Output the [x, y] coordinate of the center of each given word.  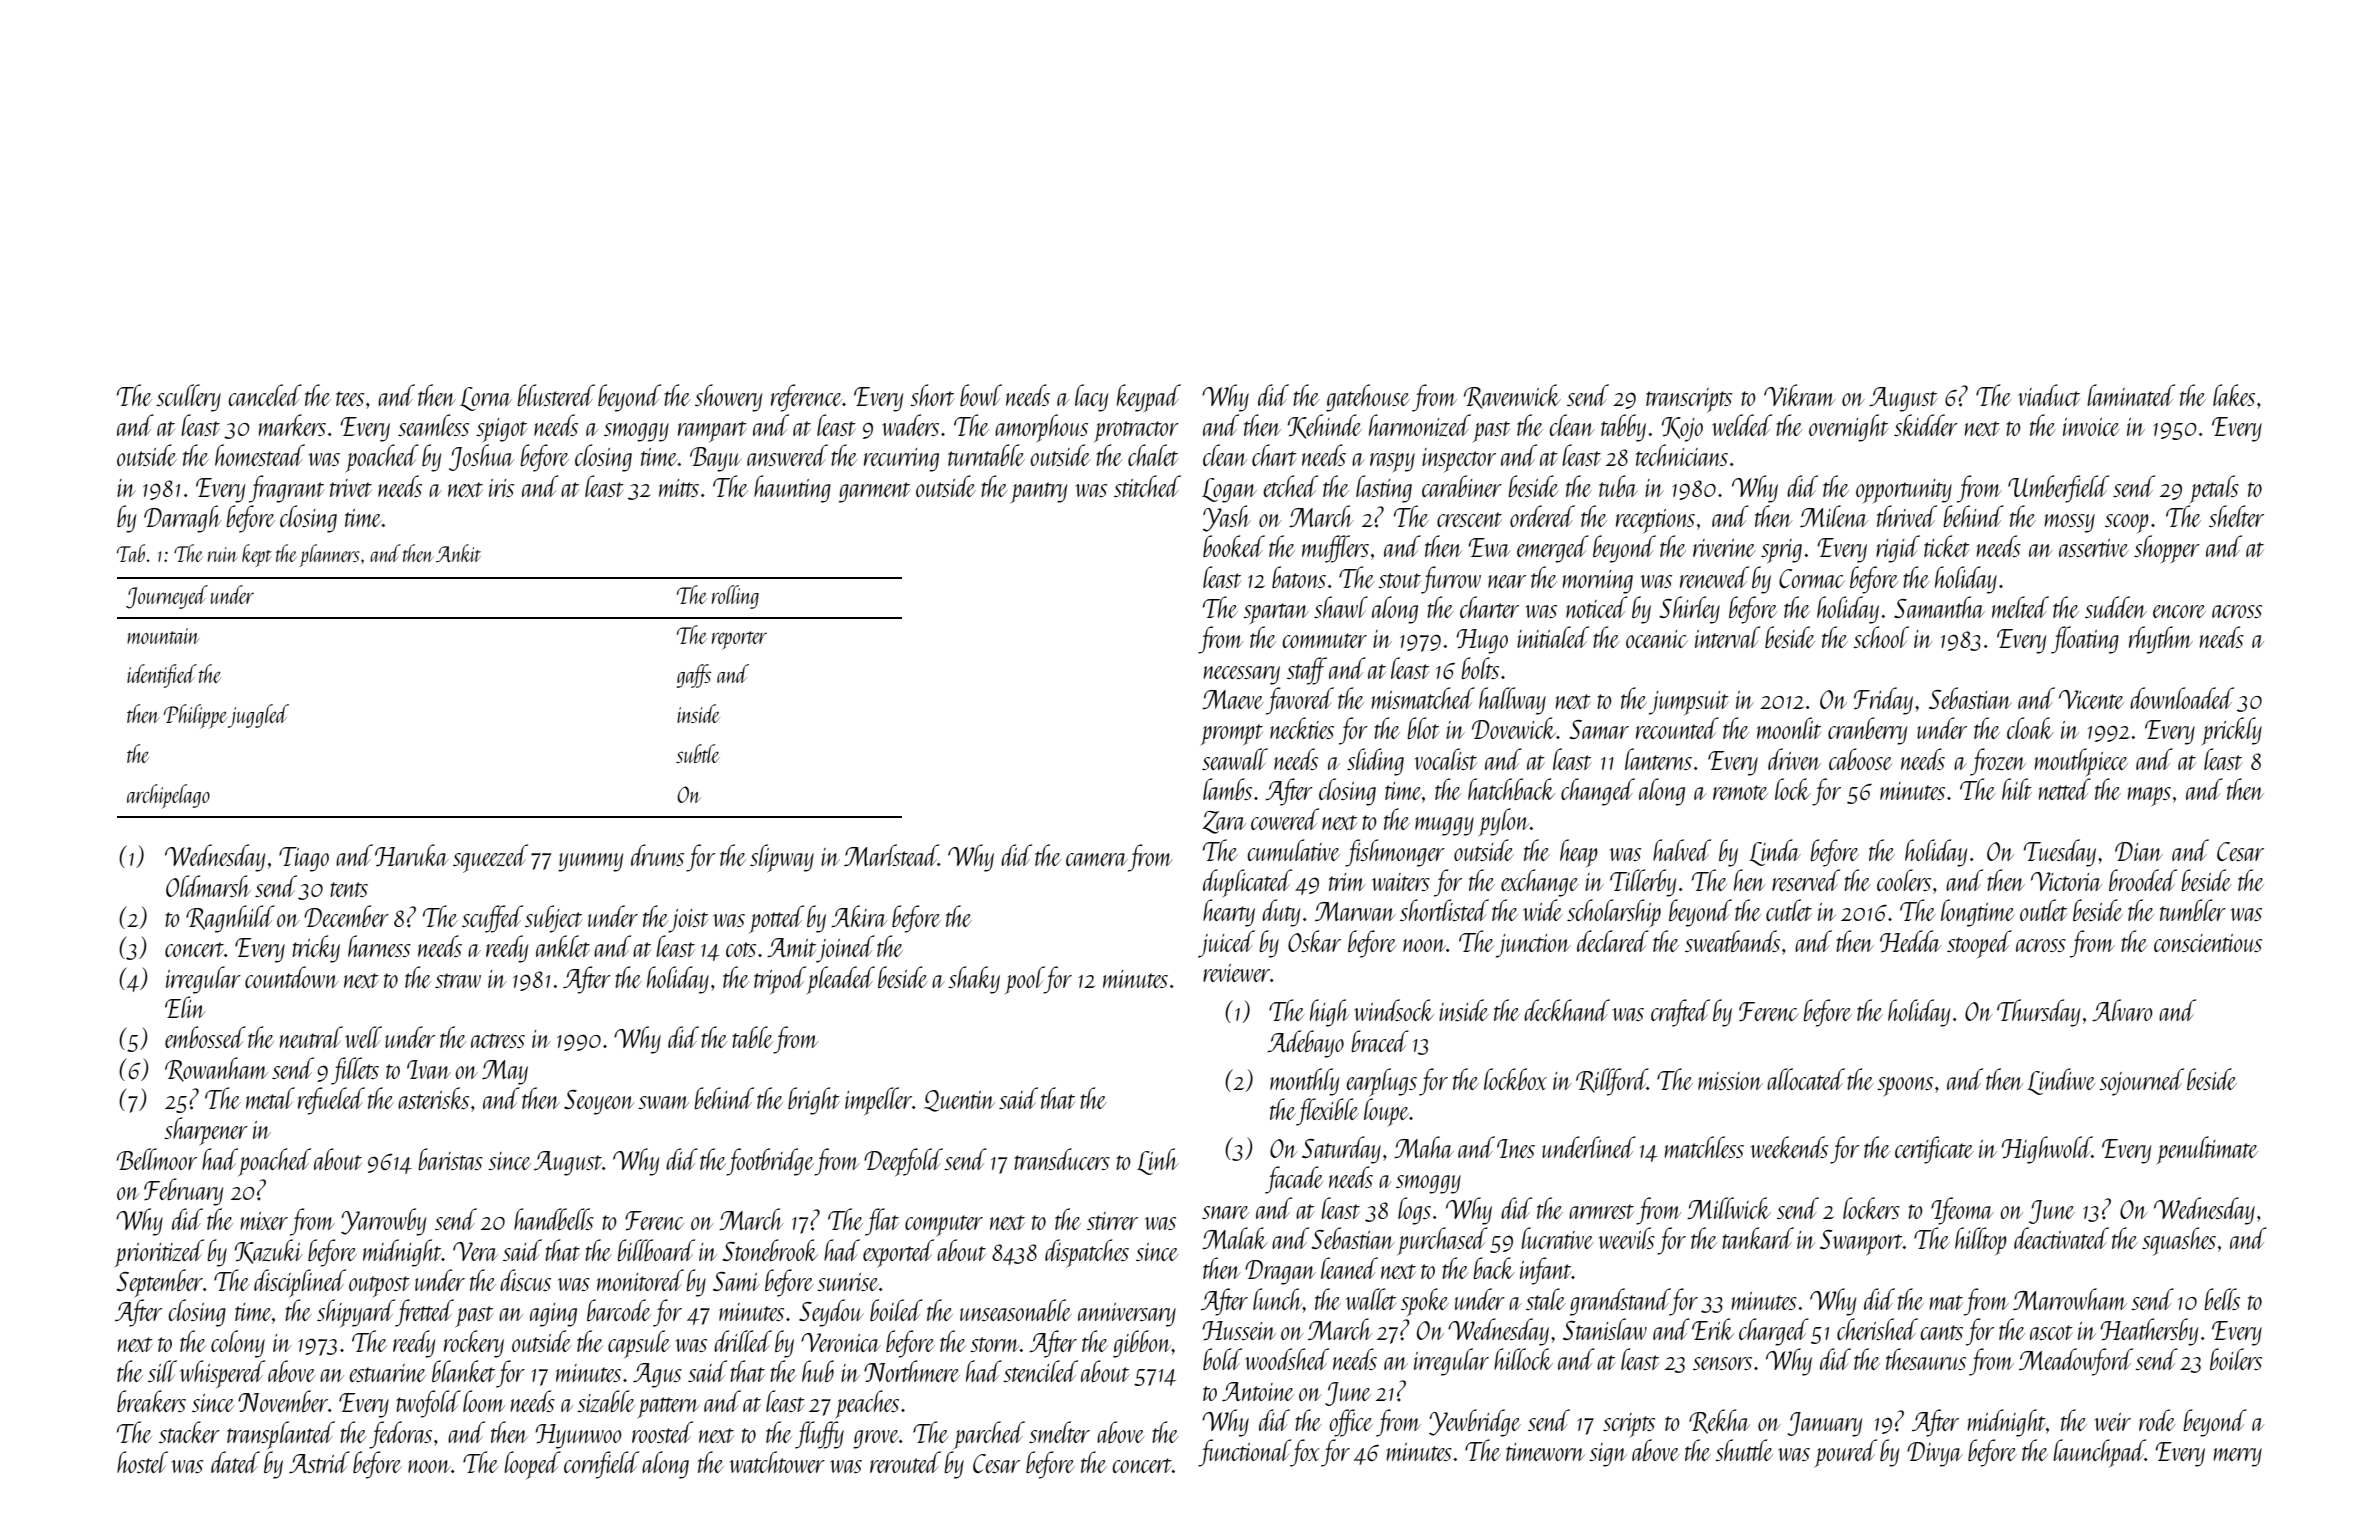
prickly [2231, 731]
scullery [188, 398]
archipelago [168, 796]
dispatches [1087, 1253]
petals [2214, 489]
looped [532, 1465]
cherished [1877, 1329]
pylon [1504, 822]
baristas [450, 1159]
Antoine [1258, 1391]
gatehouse [1368, 398]
